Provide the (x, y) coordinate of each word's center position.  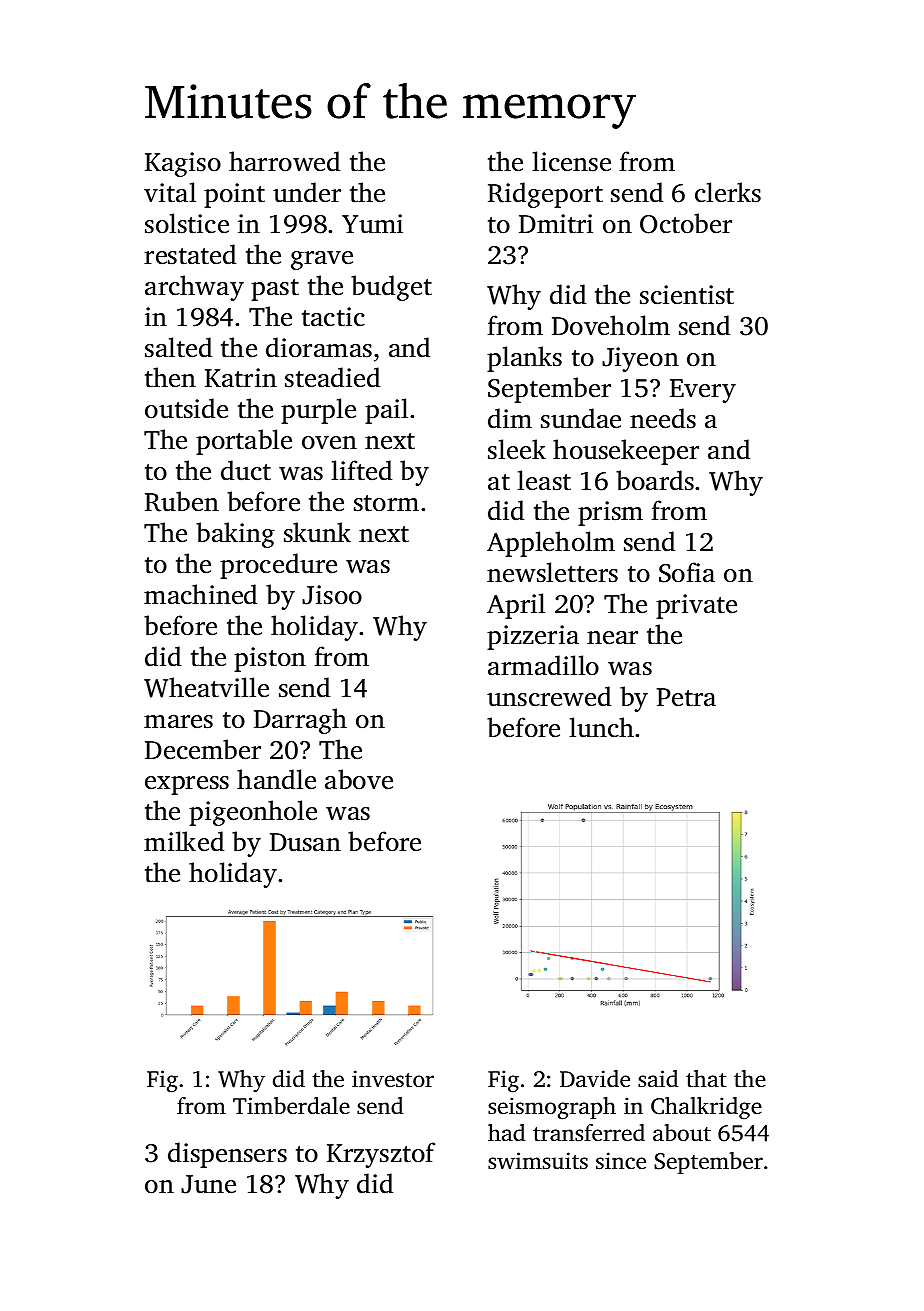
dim (510, 418)
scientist (687, 295)
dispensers (227, 1155)
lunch (601, 727)
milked (184, 841)
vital (170, 192)
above (359, 779)
